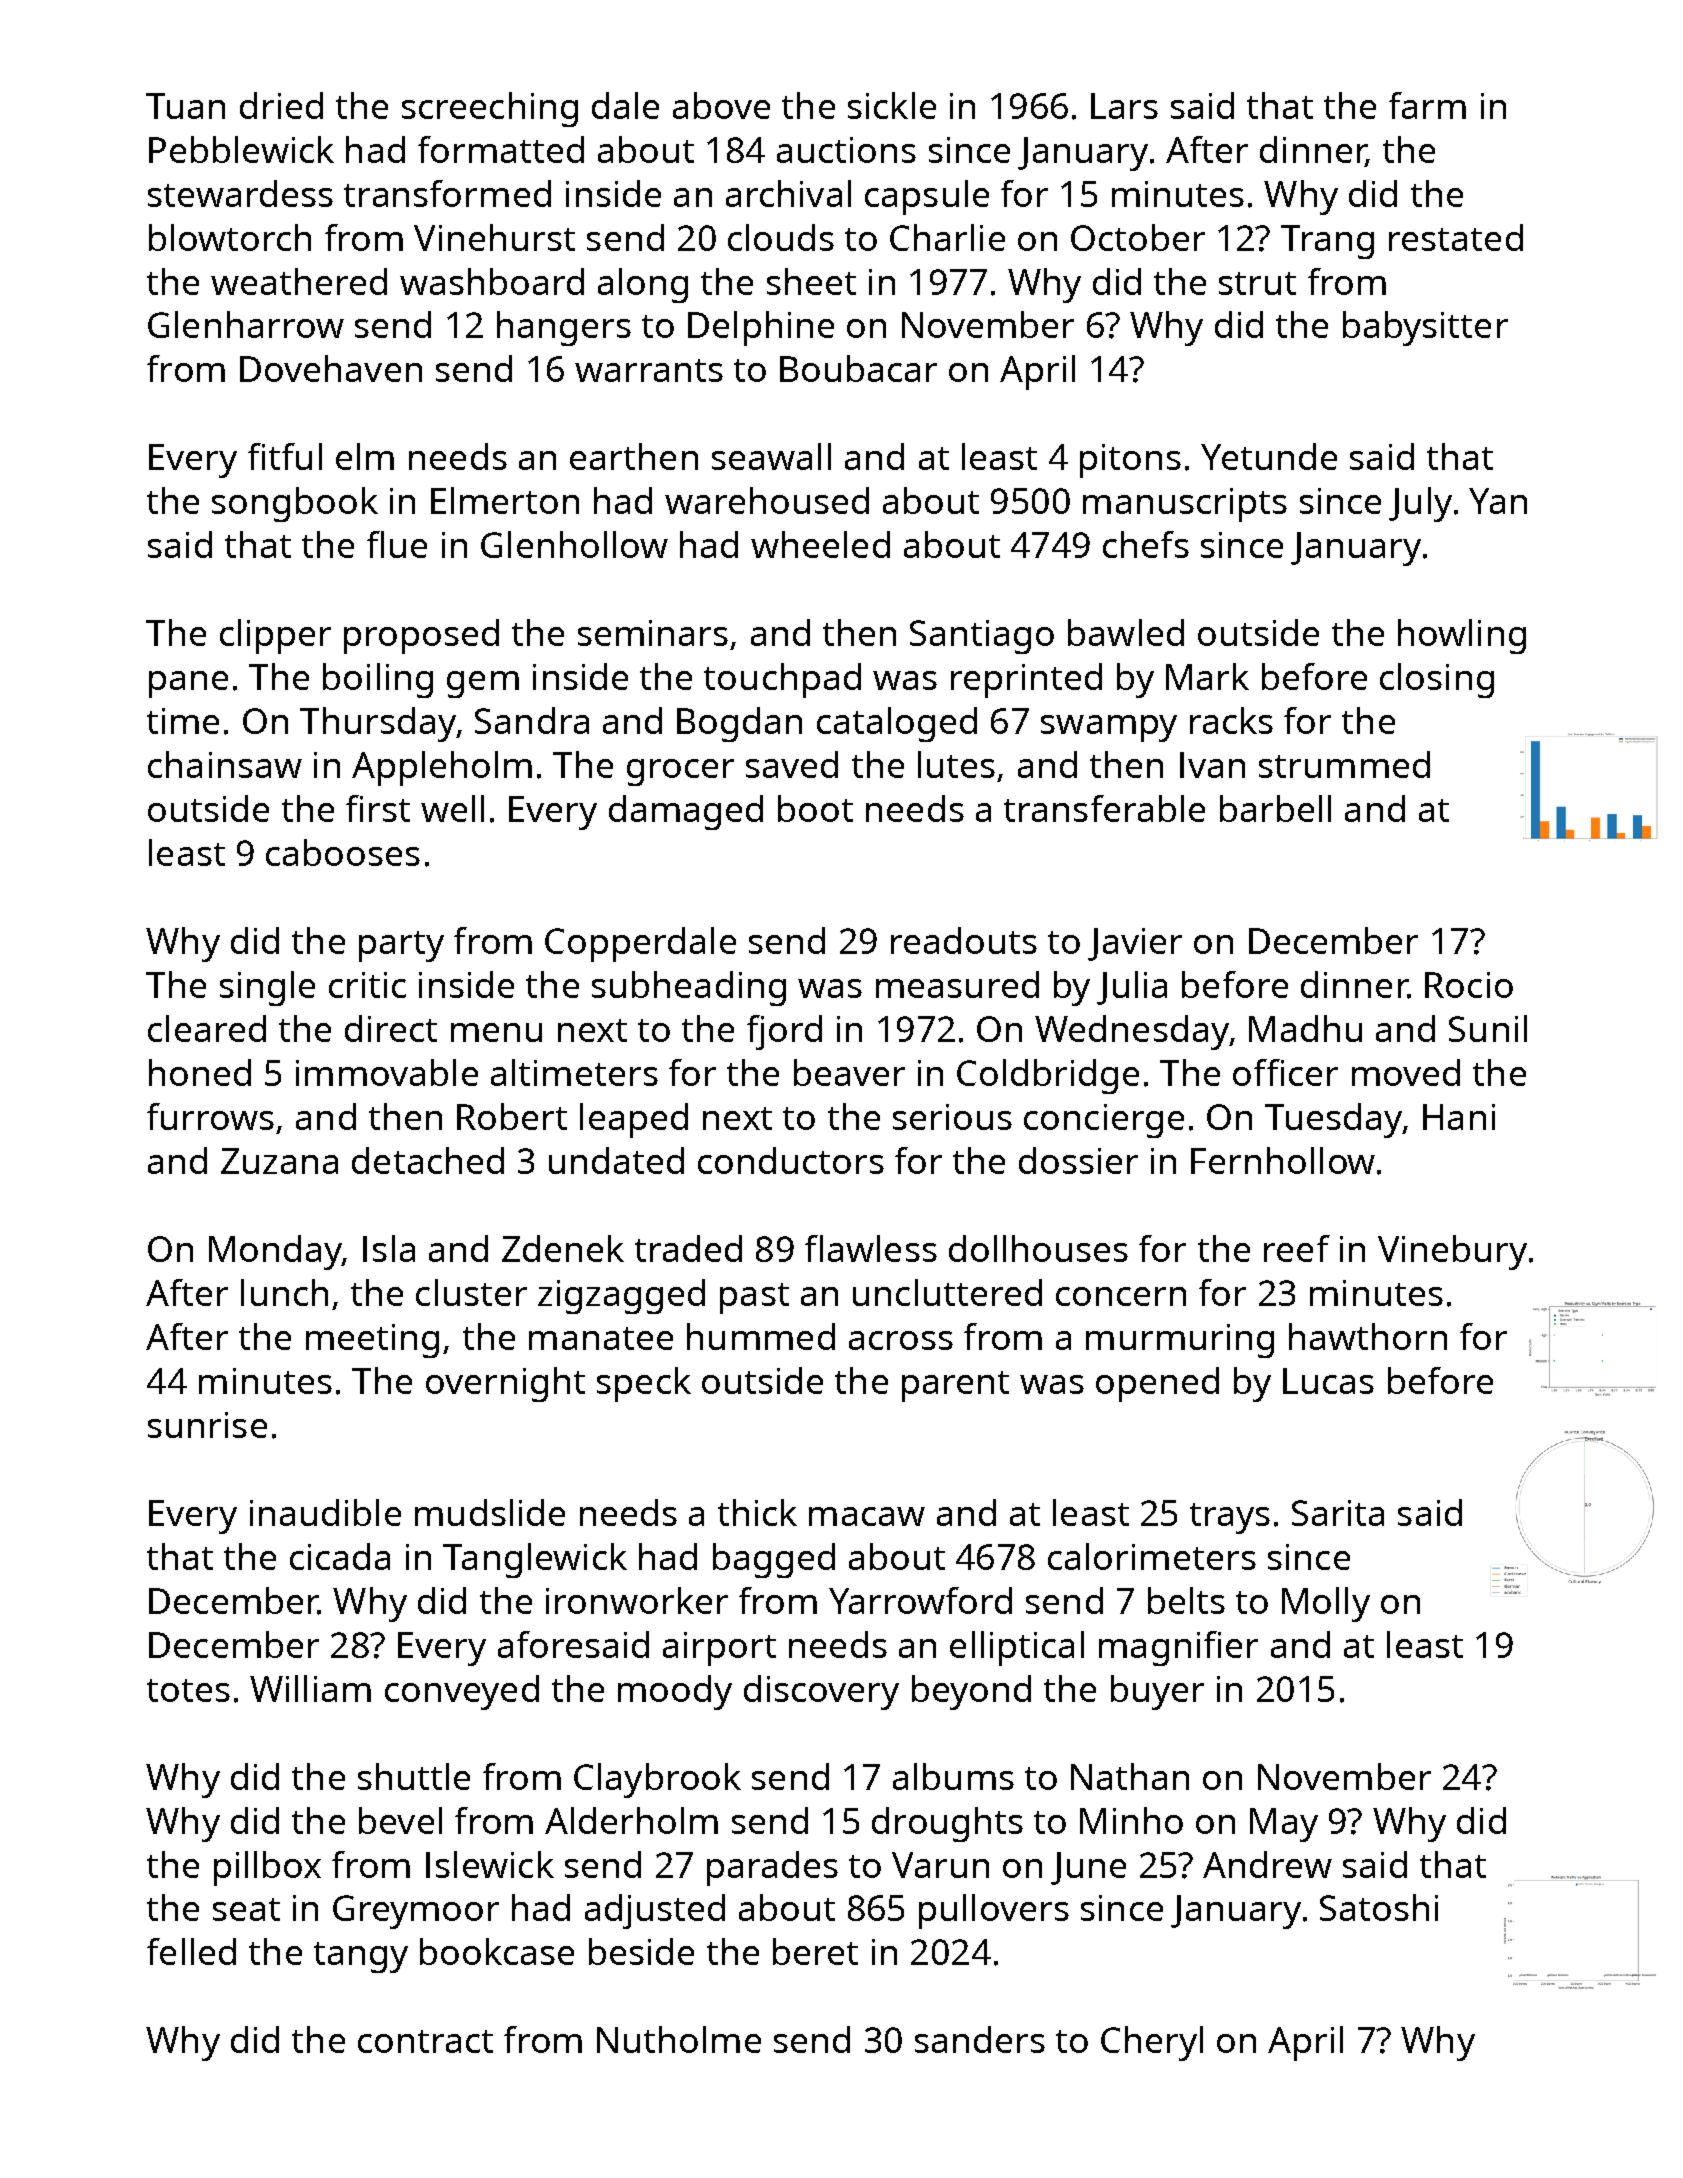  I want to click on blowtorch, so click(230, 237).
